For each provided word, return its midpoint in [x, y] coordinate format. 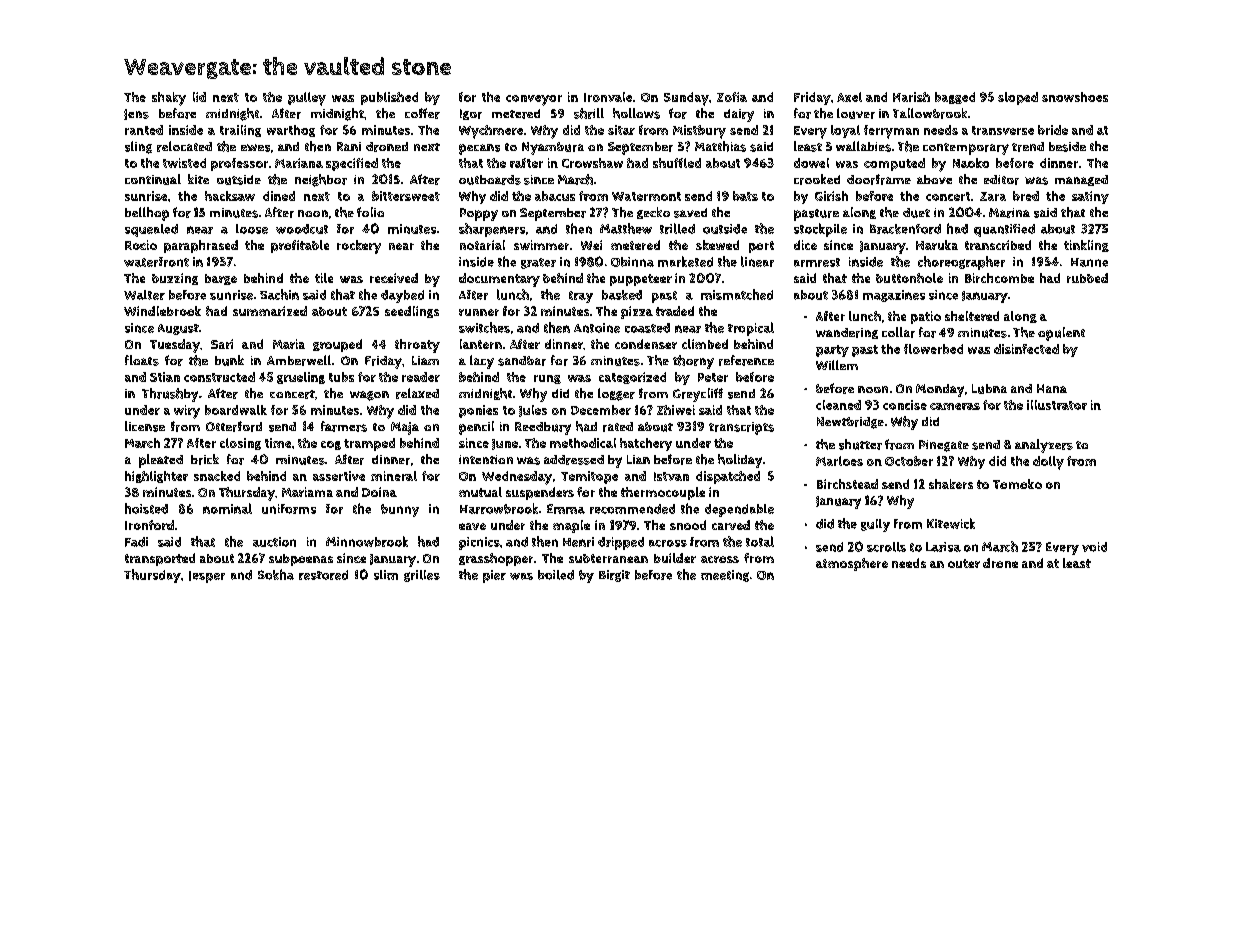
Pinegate [944, 446]
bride [1053, 130]
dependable [739, 510]
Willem [837, 365]
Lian [638, 459]
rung [547, 379]
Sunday [686, 99]
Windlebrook [162, 311]
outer [964, 563]
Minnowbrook [367, 541]
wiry [187, 412]
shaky [169, 99]
